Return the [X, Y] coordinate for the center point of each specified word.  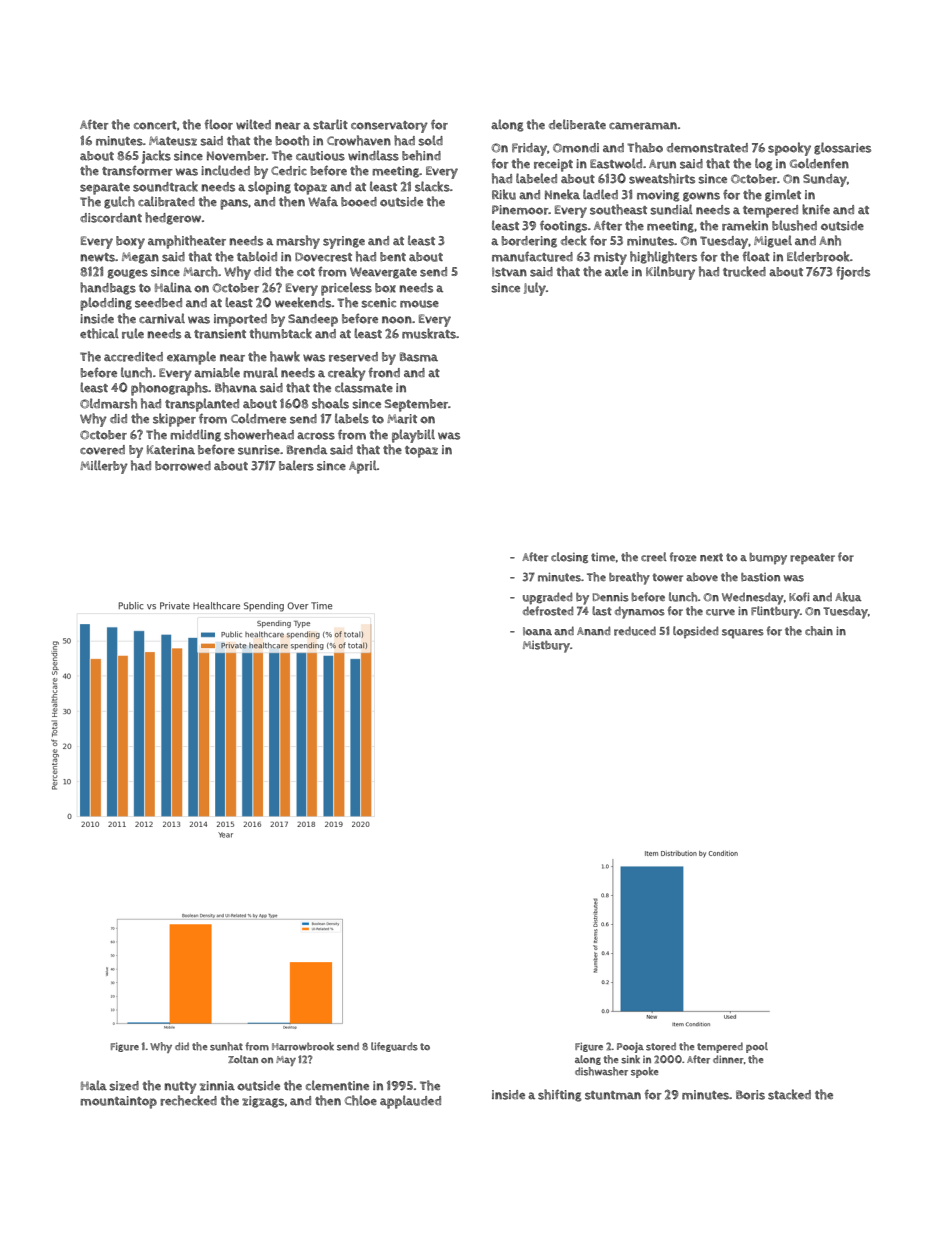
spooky [789, 149]
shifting [560, 1095]
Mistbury [546, 647]
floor [218, 124]
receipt [553, 165]
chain [819, 631]
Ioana [537, 631]
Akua [848, 597]
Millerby [104, 467]
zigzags [263, 1102]
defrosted [548, 611]
